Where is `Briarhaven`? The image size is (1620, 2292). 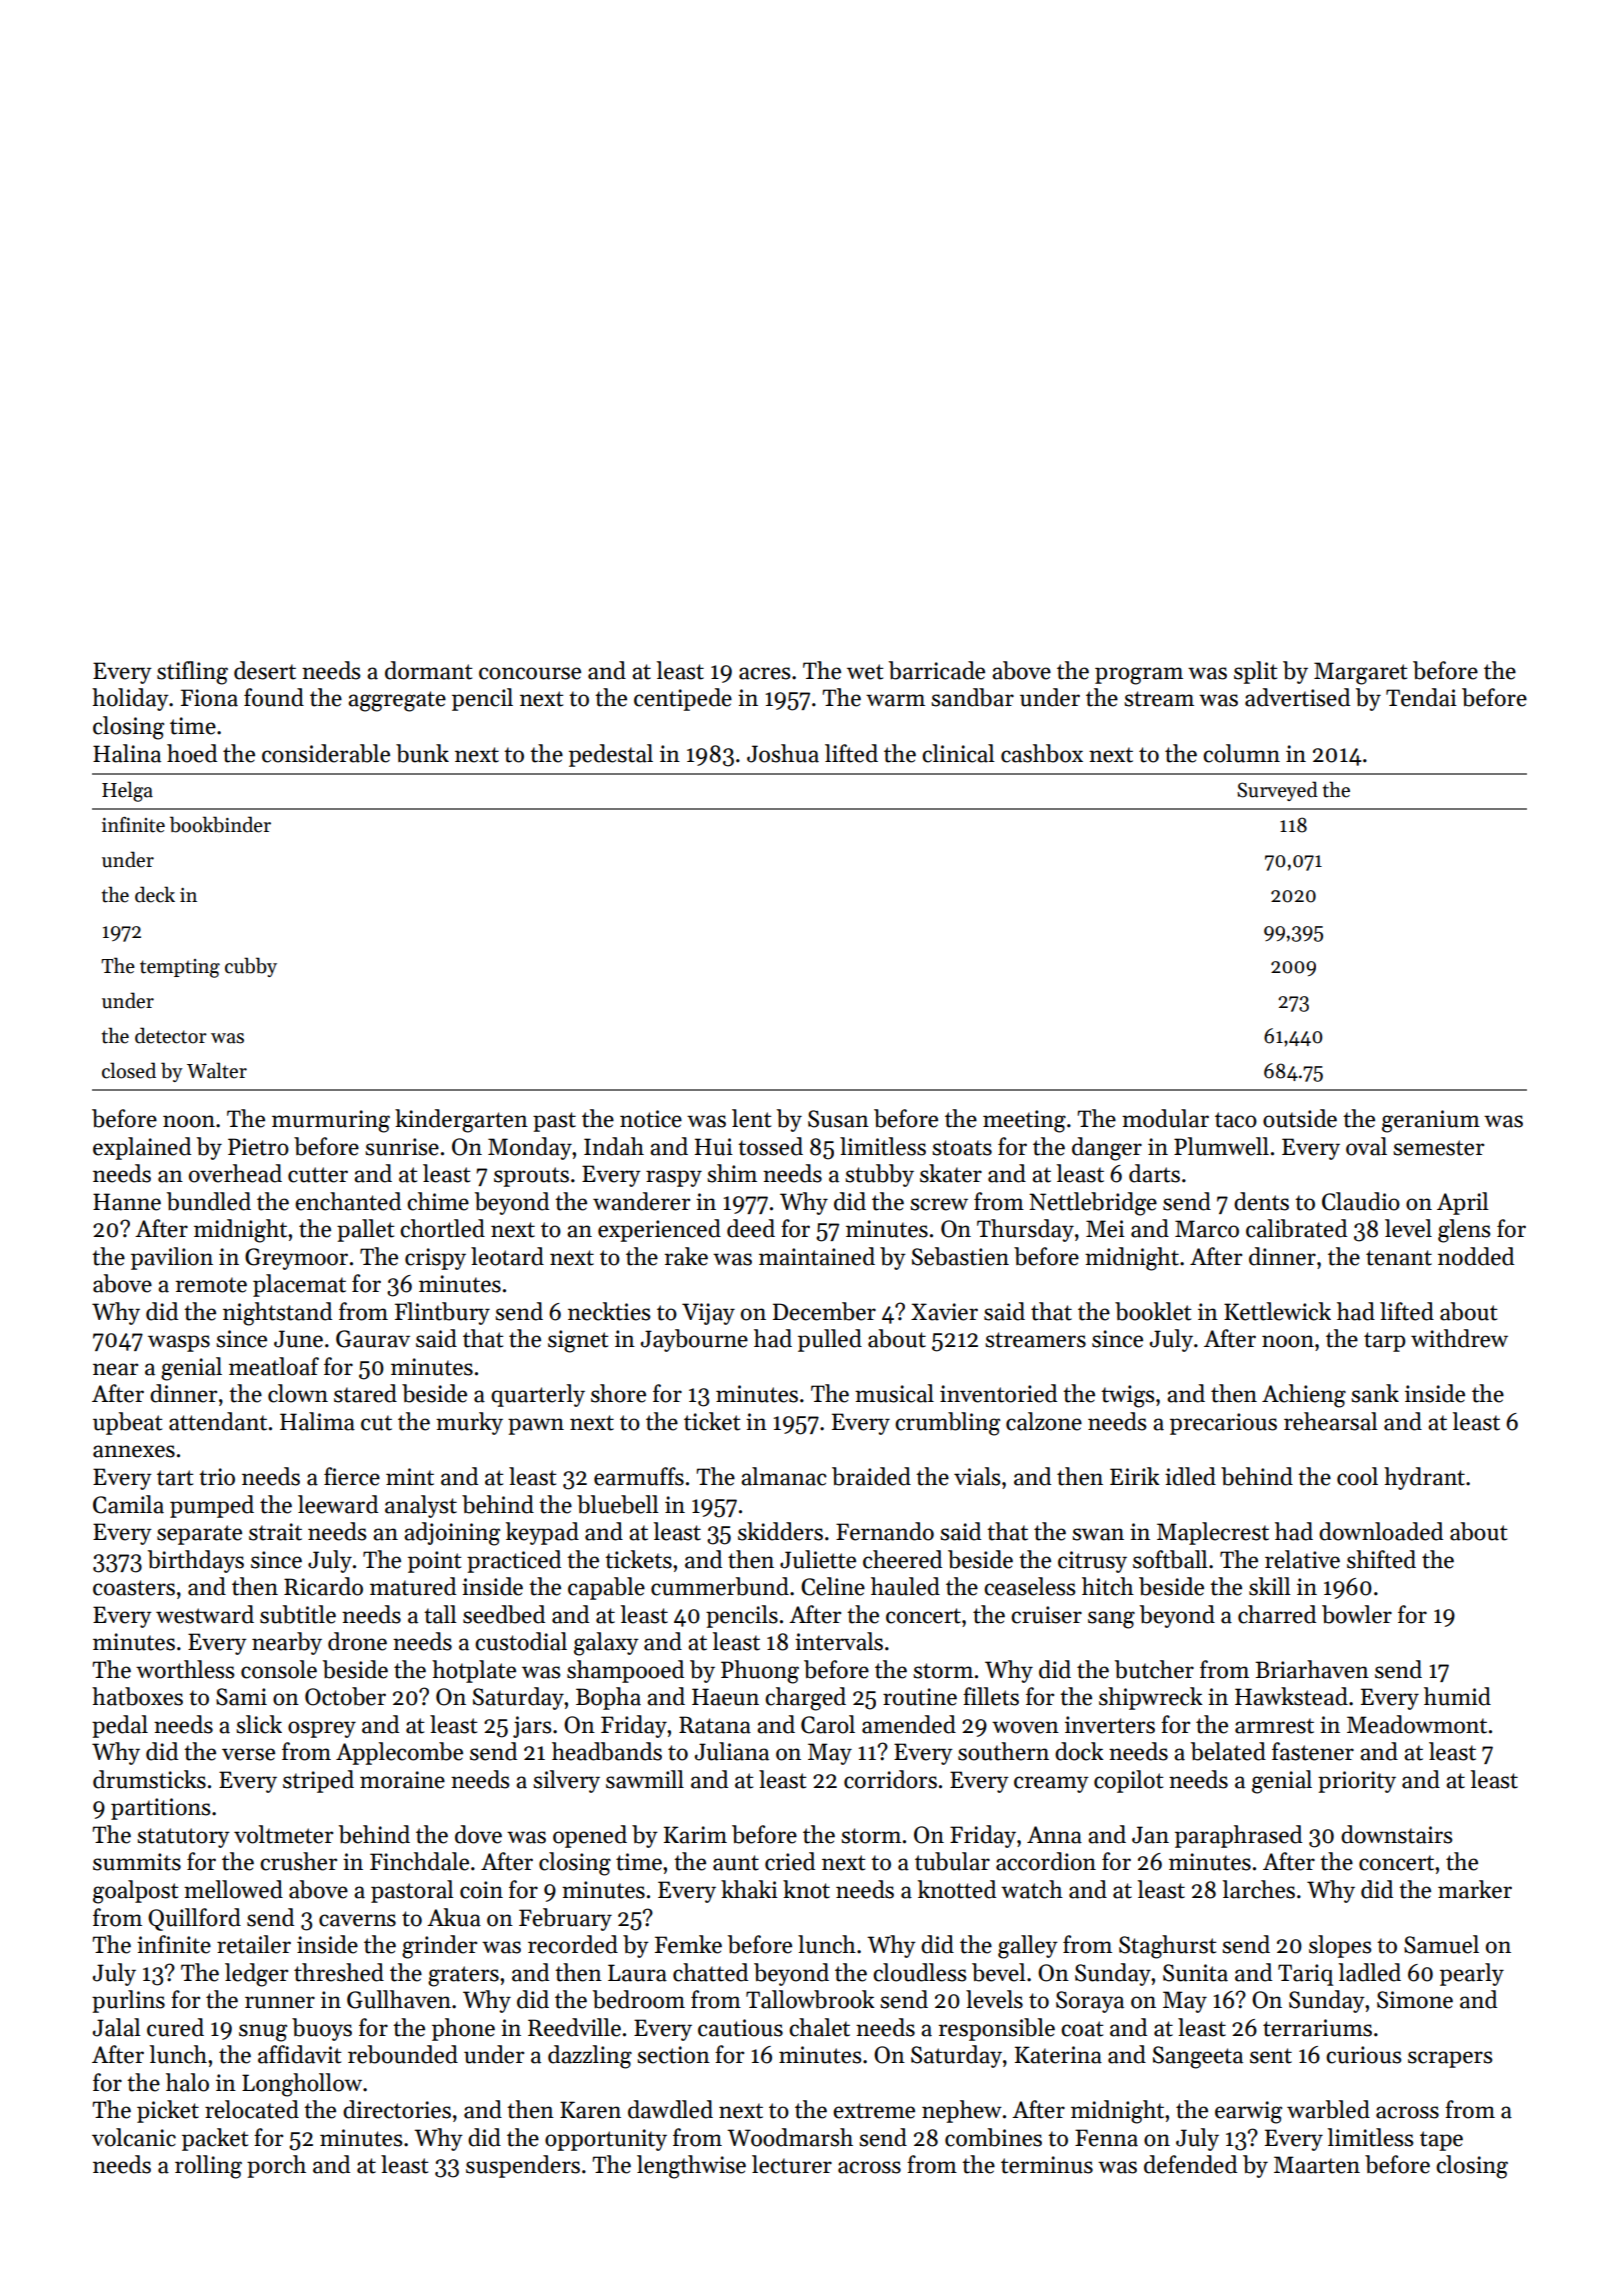 Briarhaven is located at coordinates (1312, 1669).
